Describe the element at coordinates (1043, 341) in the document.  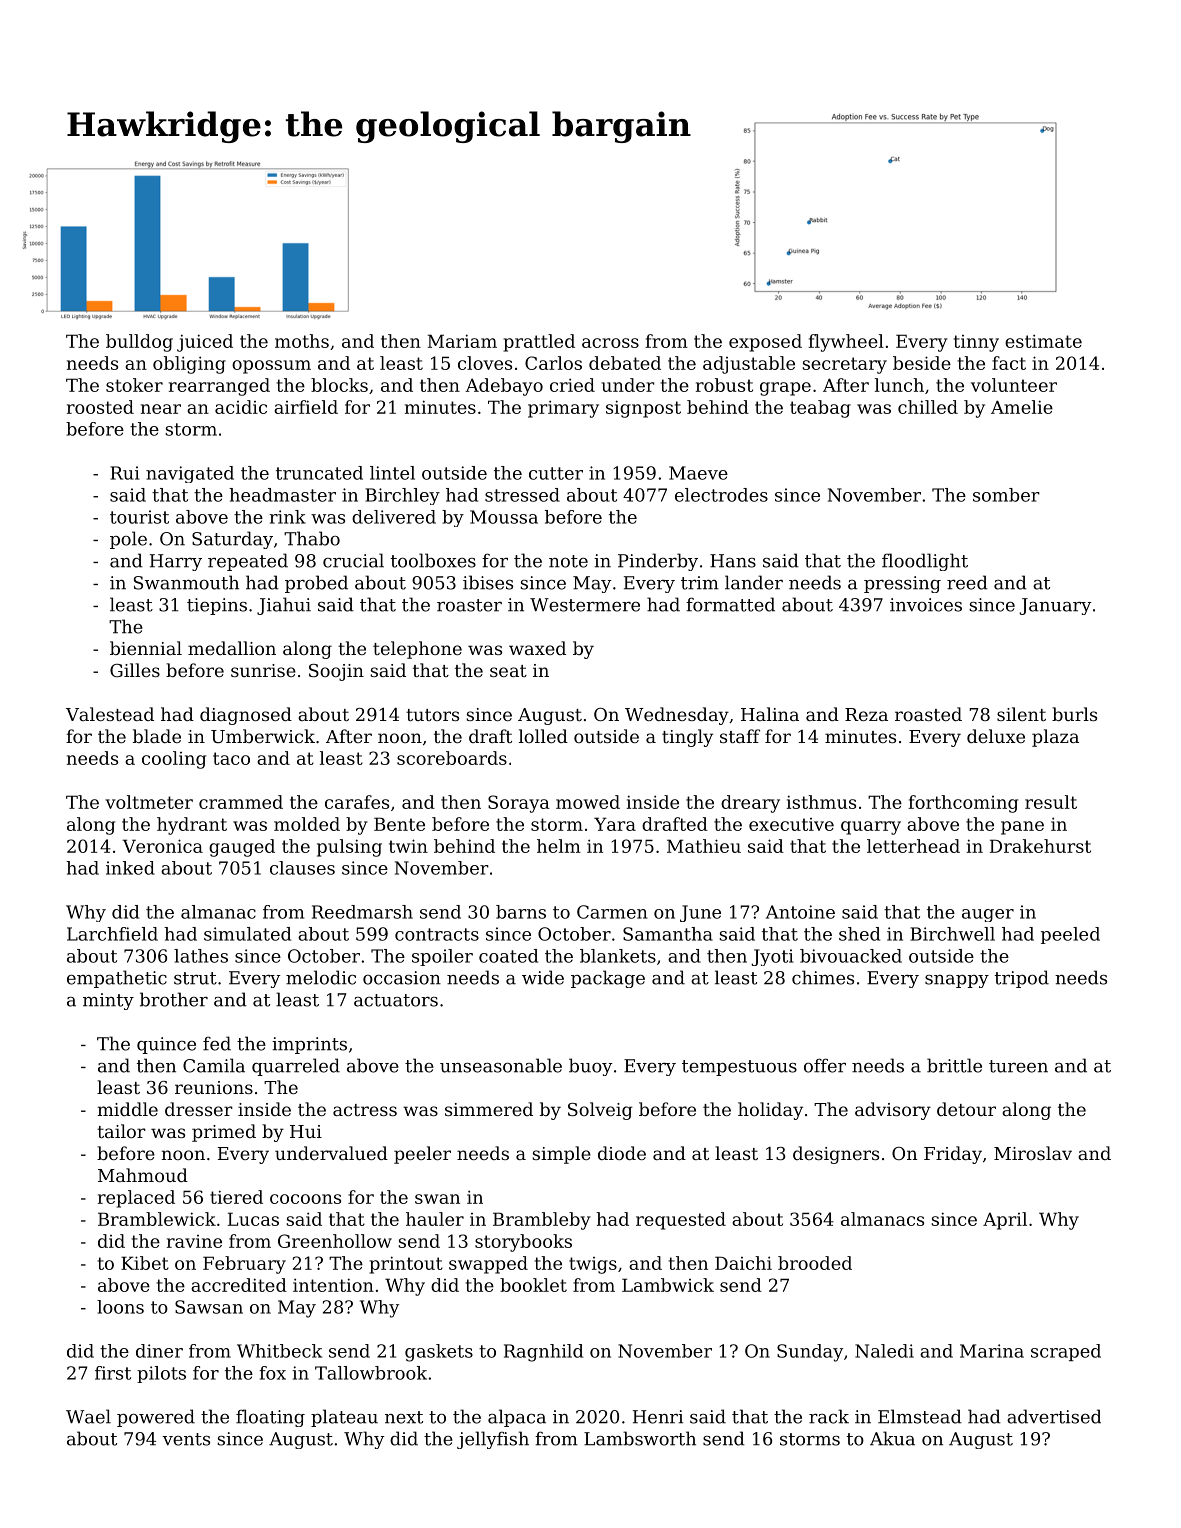
I see `estimate` at that location.
